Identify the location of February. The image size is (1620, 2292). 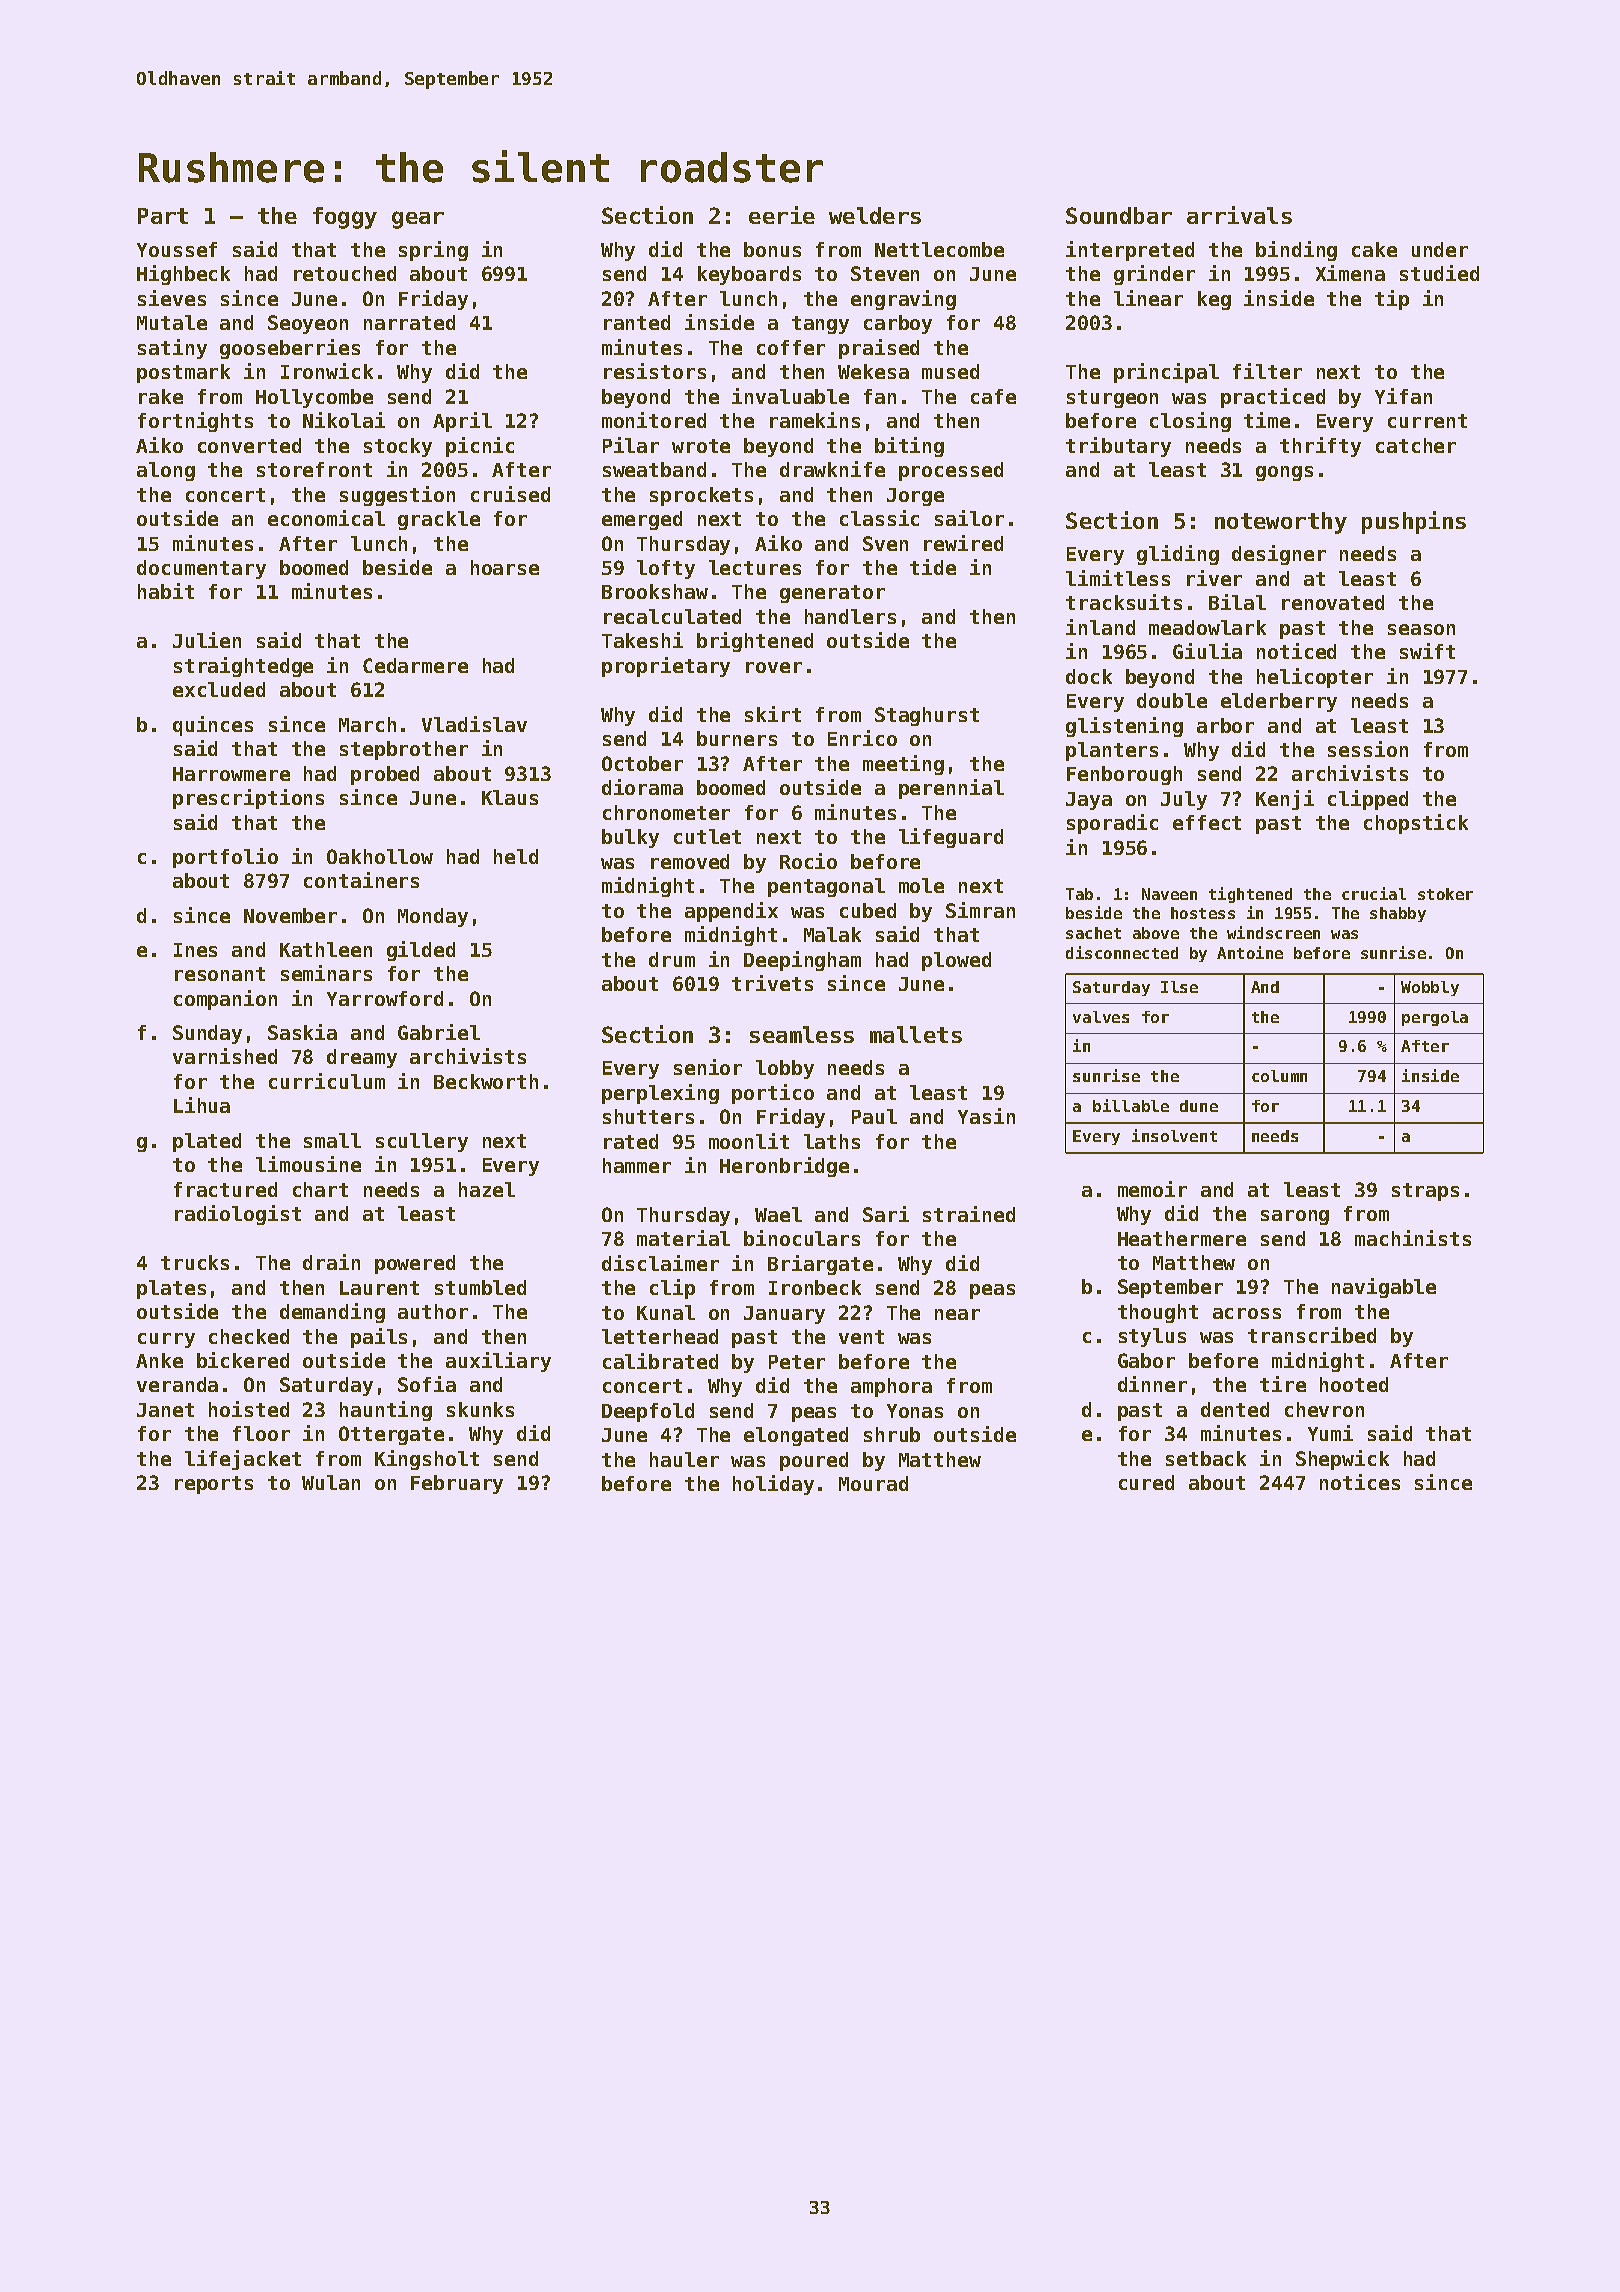
(457, 1484).
